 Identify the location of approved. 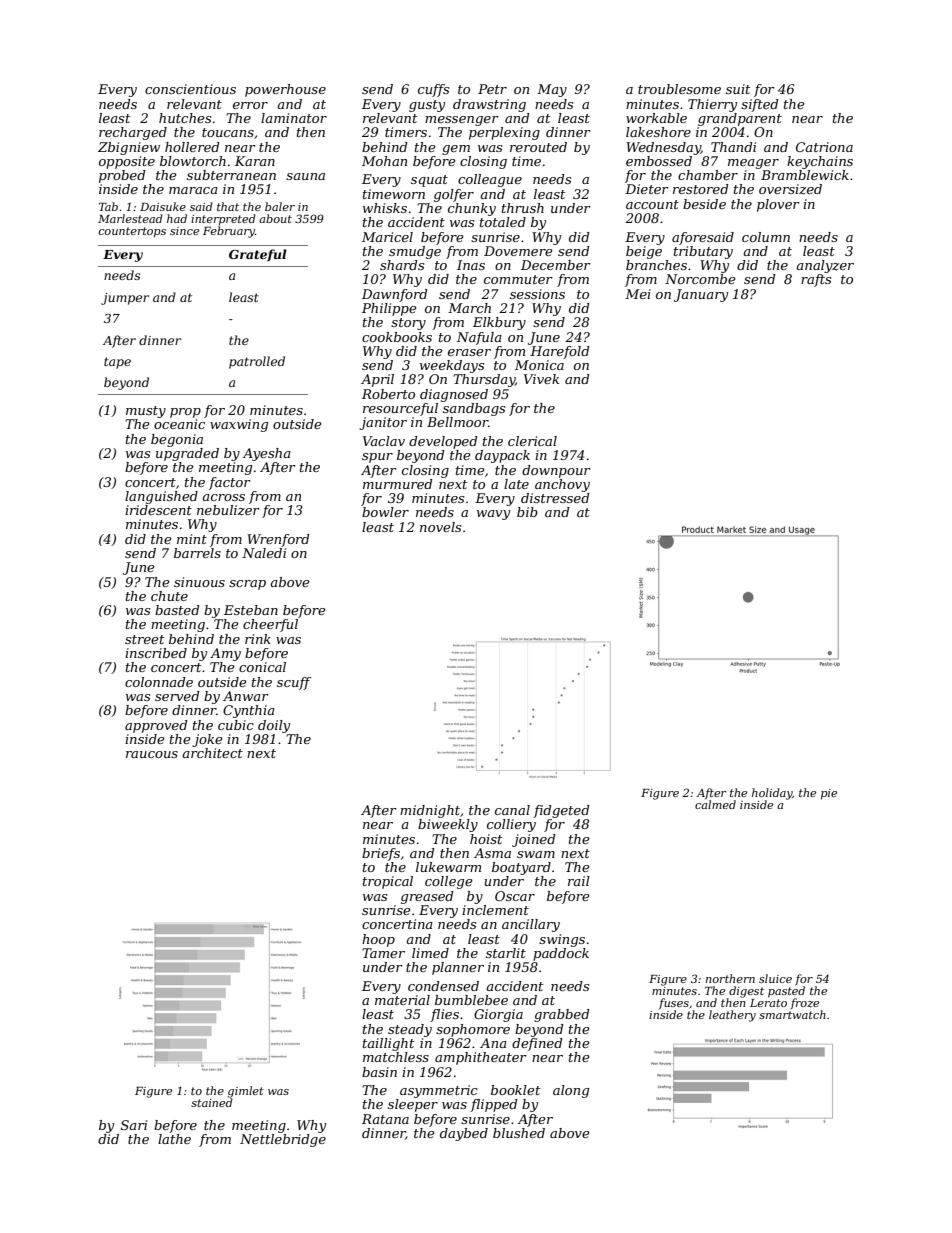
(156, 726).
